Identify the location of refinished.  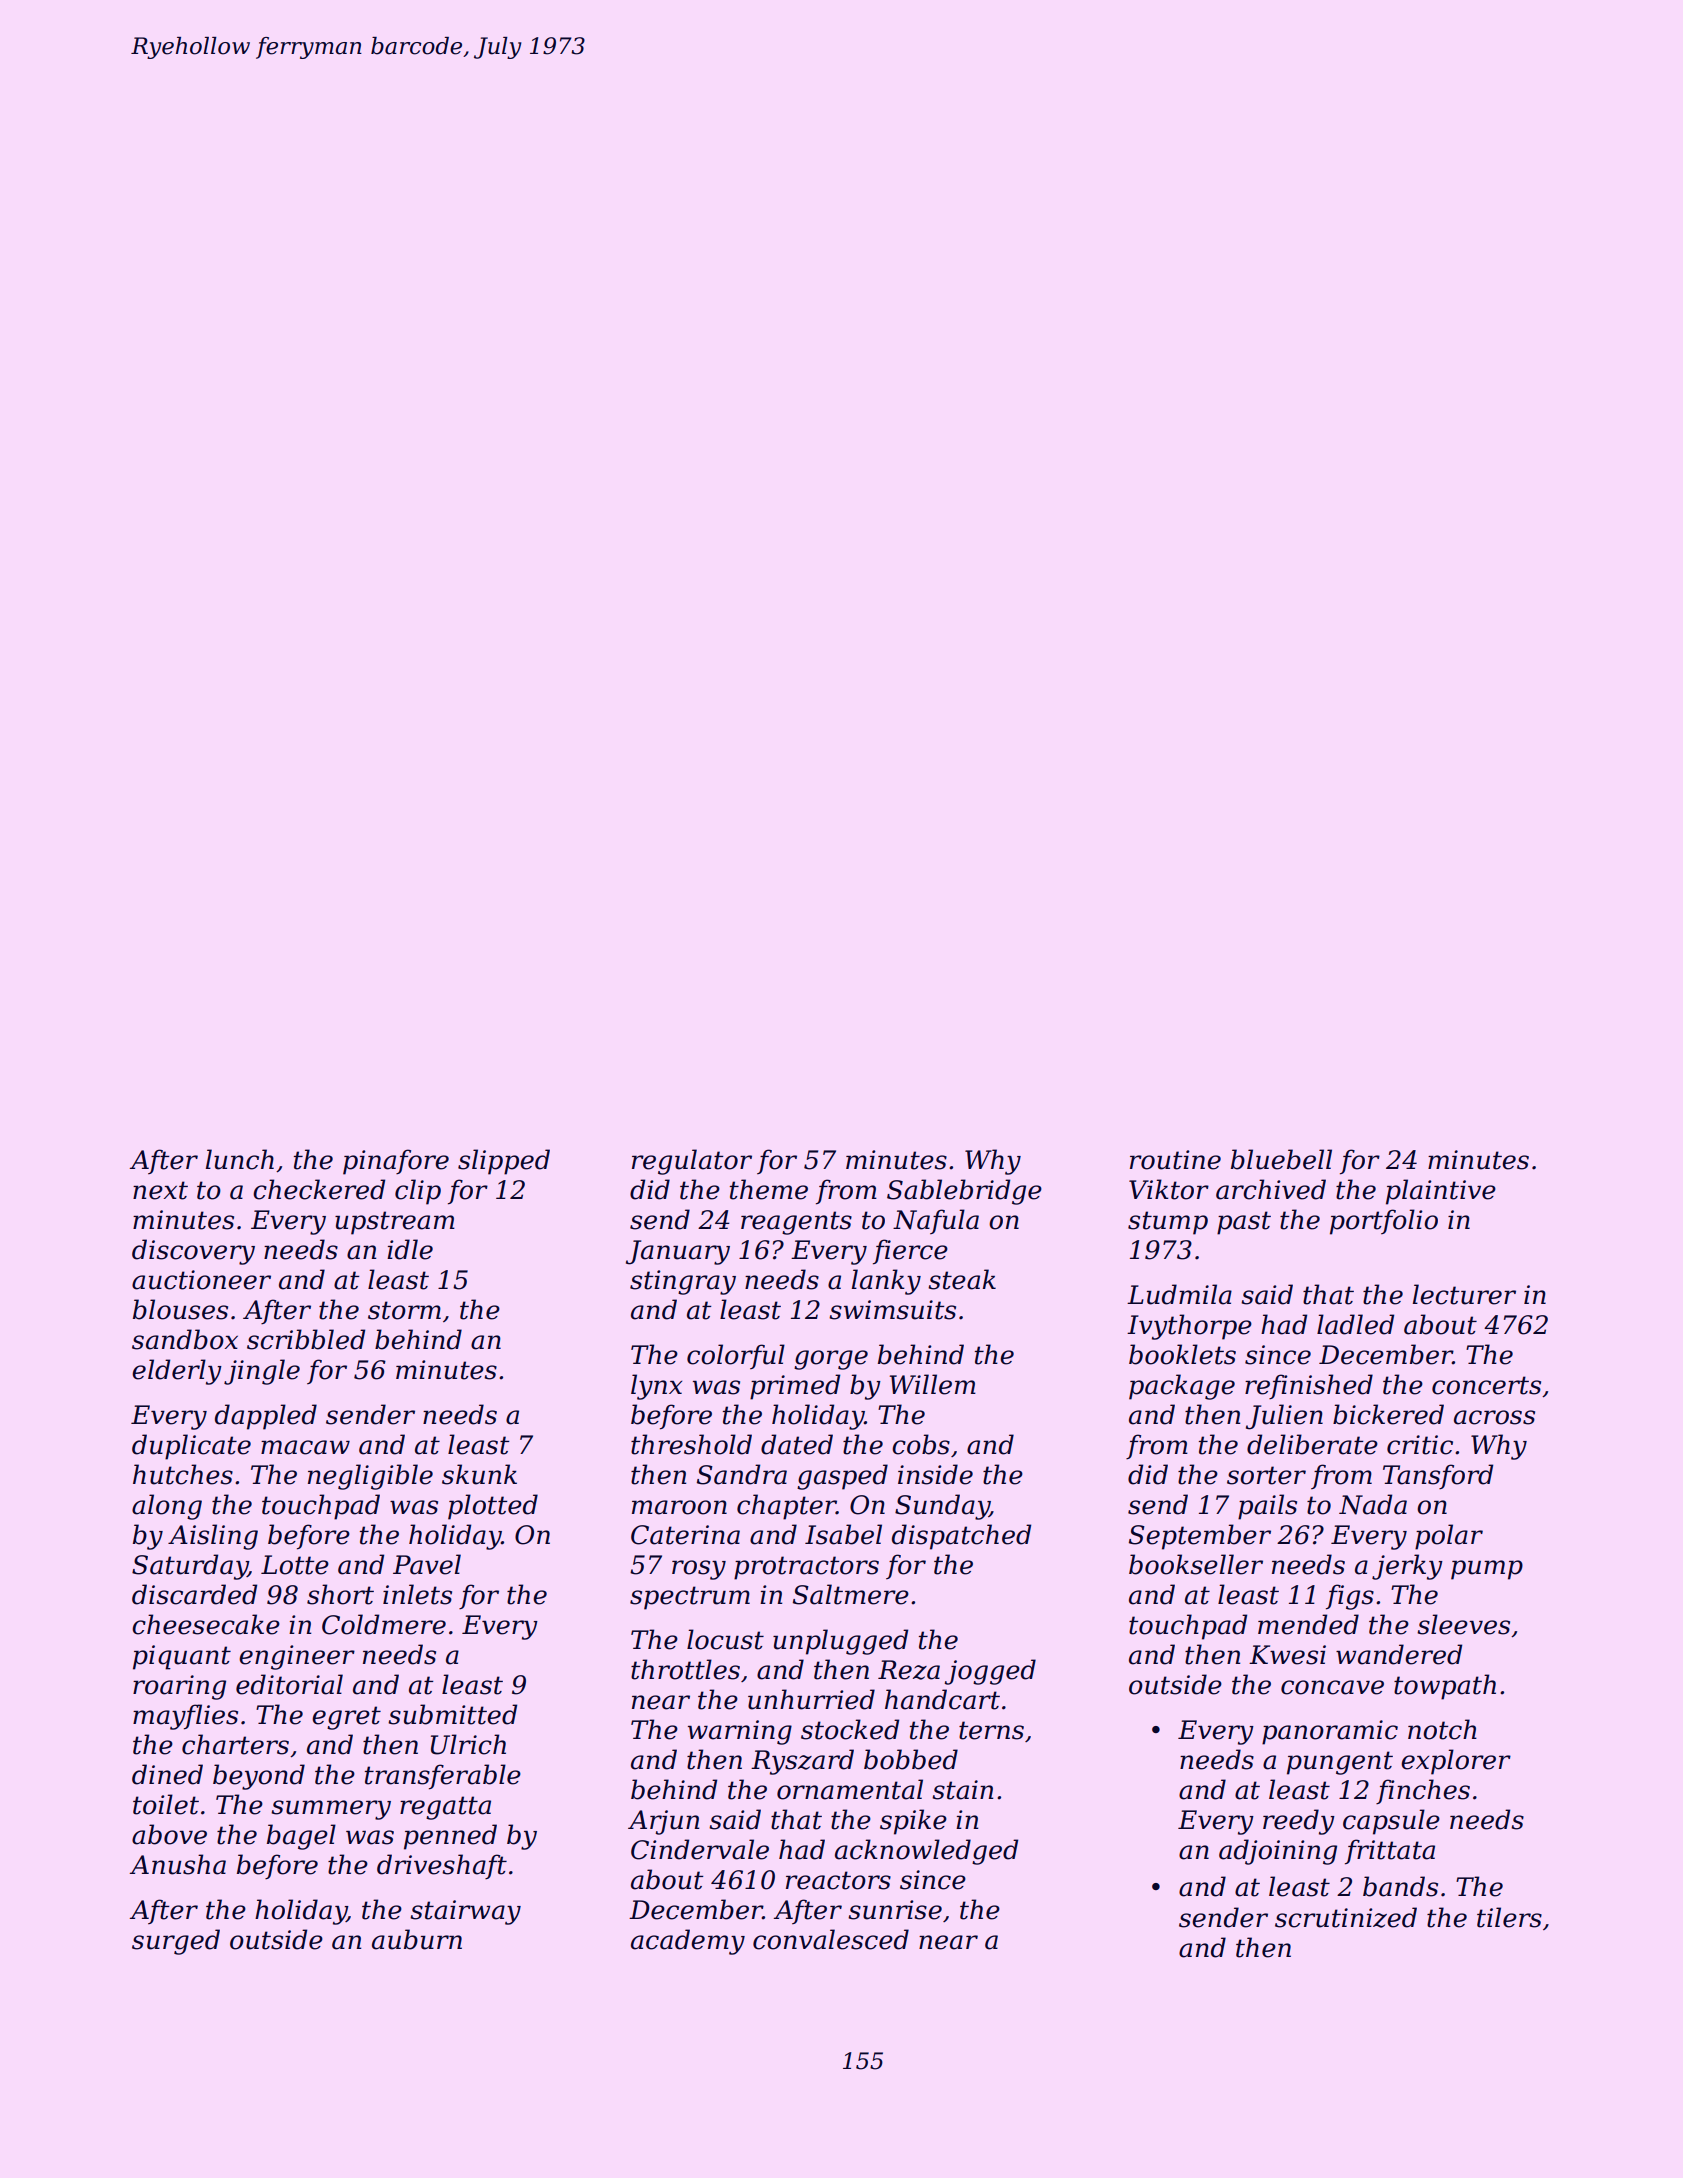
(1309, 1386).
